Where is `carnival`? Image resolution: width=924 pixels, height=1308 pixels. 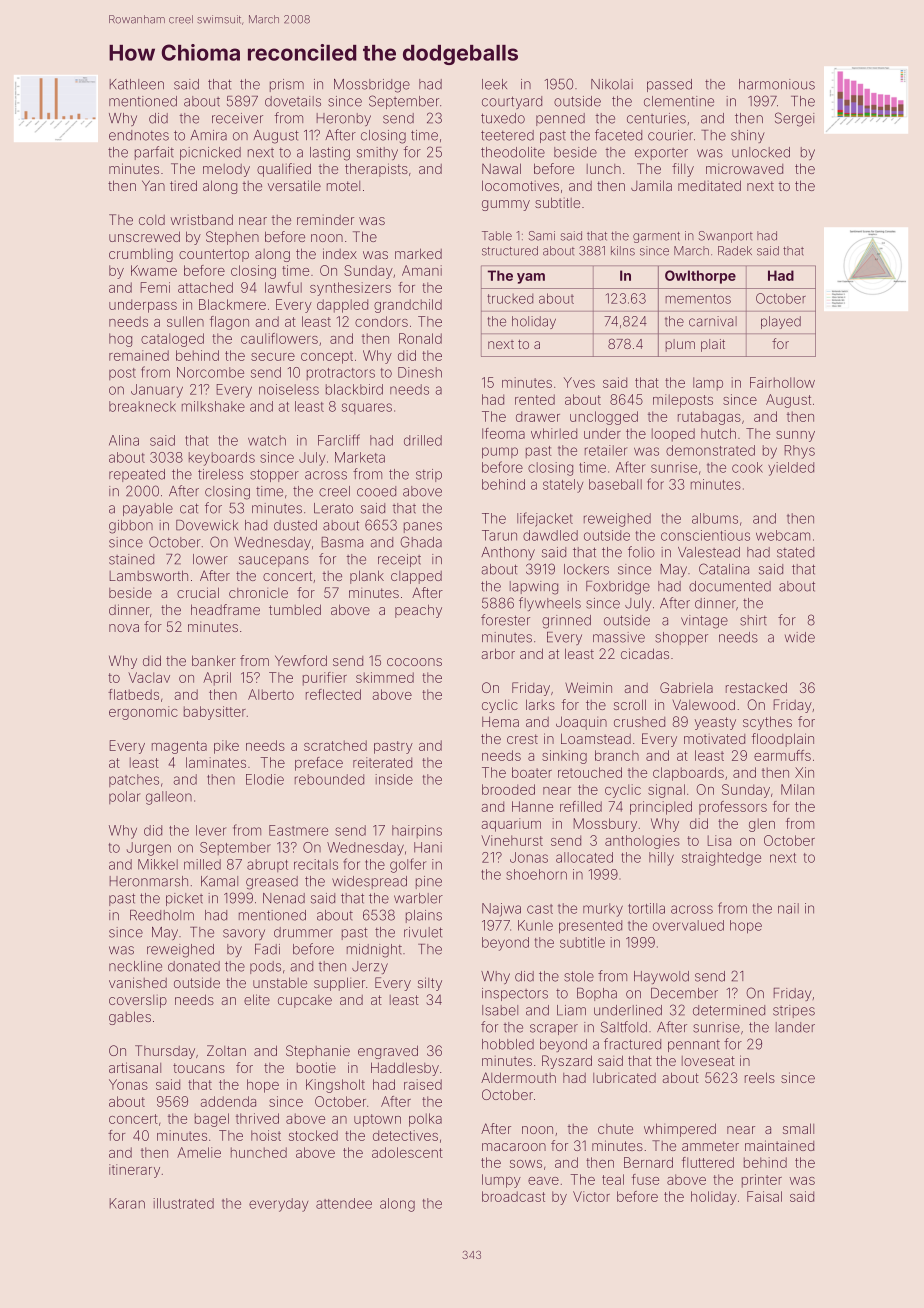
carnival is located at coordinates (713, 321).
